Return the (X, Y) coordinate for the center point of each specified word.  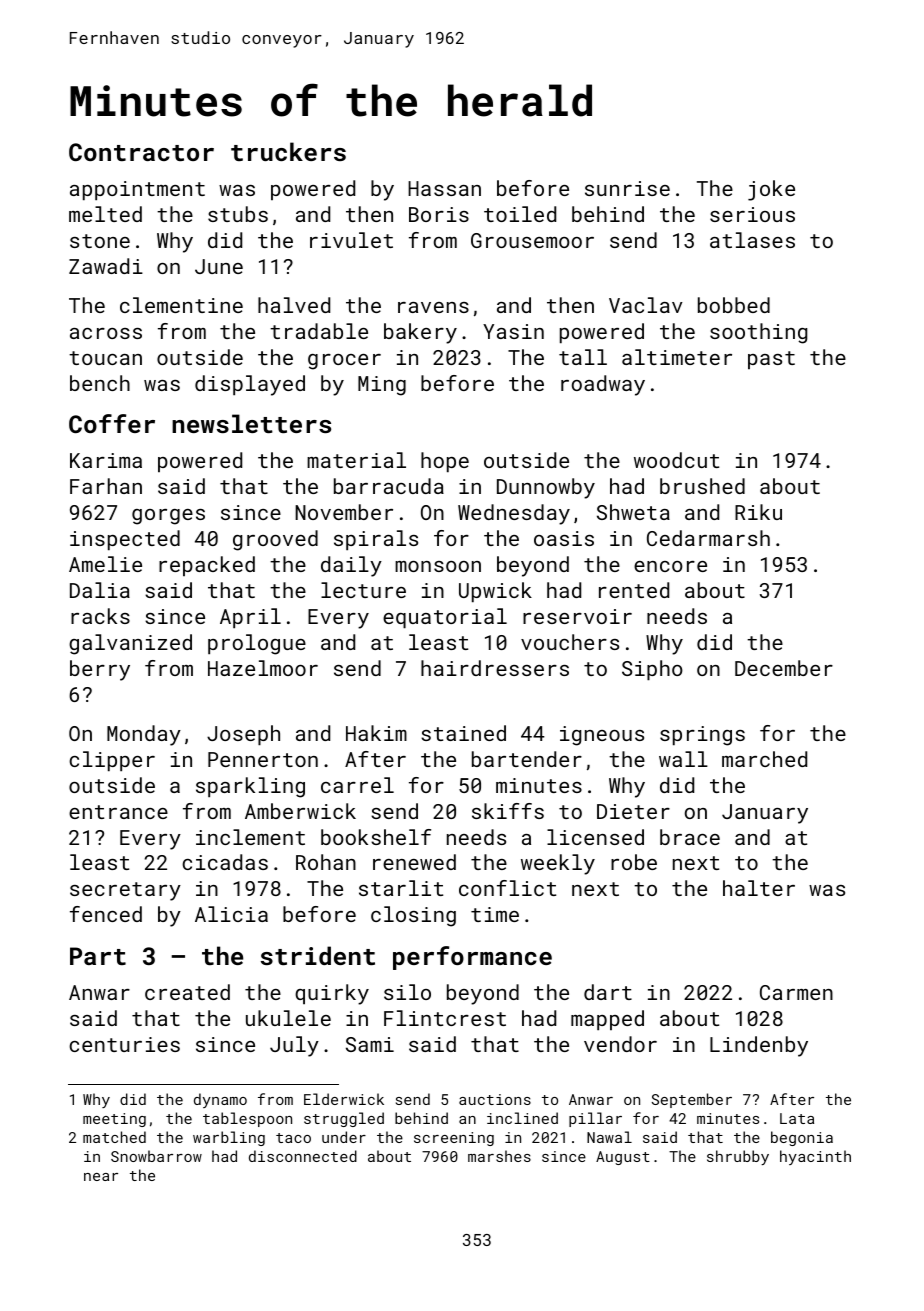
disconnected (303, 1156)
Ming (382, 386)
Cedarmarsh (708, 538)
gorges (168, 517)
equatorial (445, 618)
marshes (499, 1156)
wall (683, 759)
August (623, 1158)
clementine (181, 305)
